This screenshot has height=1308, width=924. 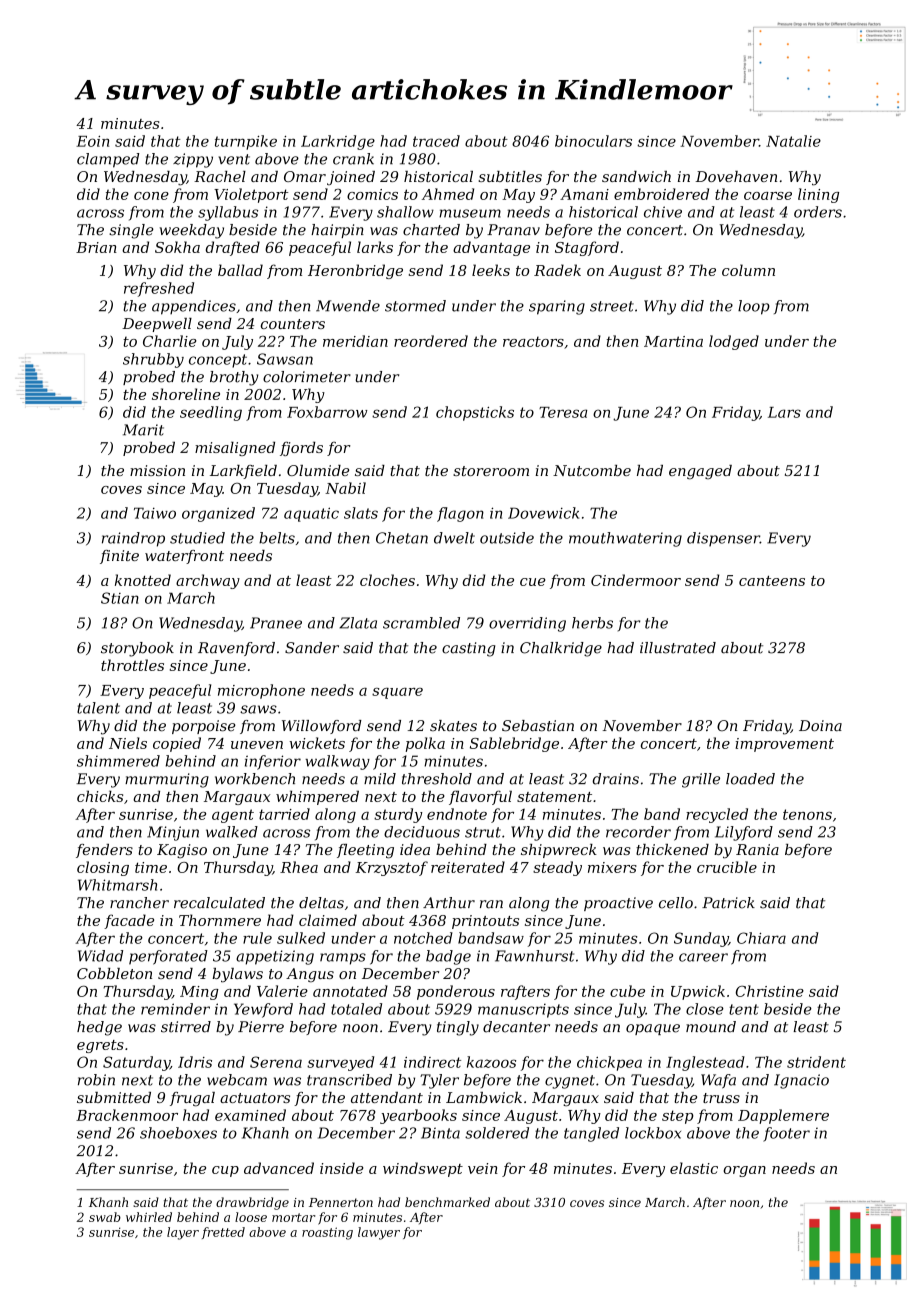 I want to click on Amani, so click(x=584, y=194).
